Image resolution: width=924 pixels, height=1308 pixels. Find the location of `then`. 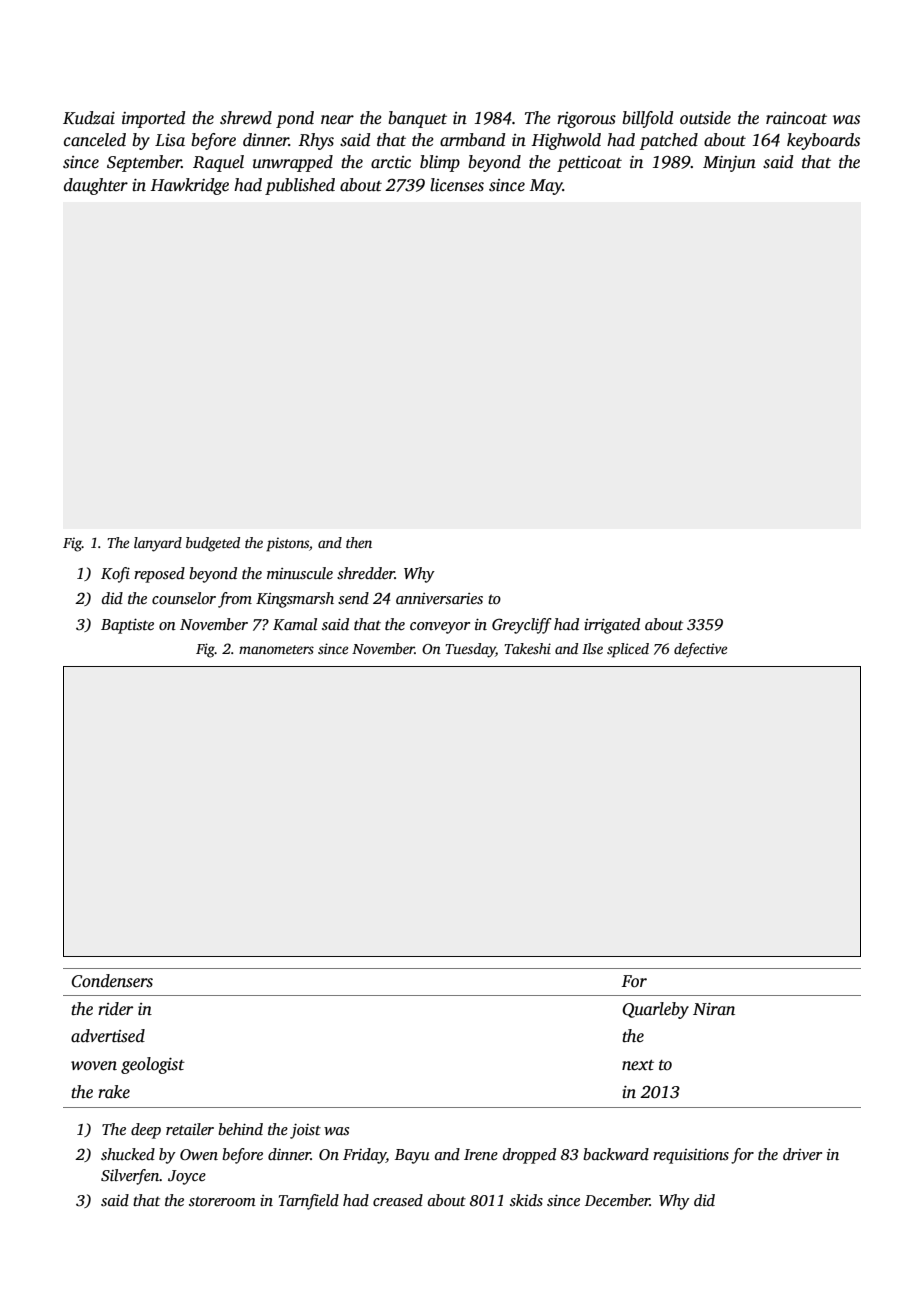

then is located at coordinates (359, 542).
